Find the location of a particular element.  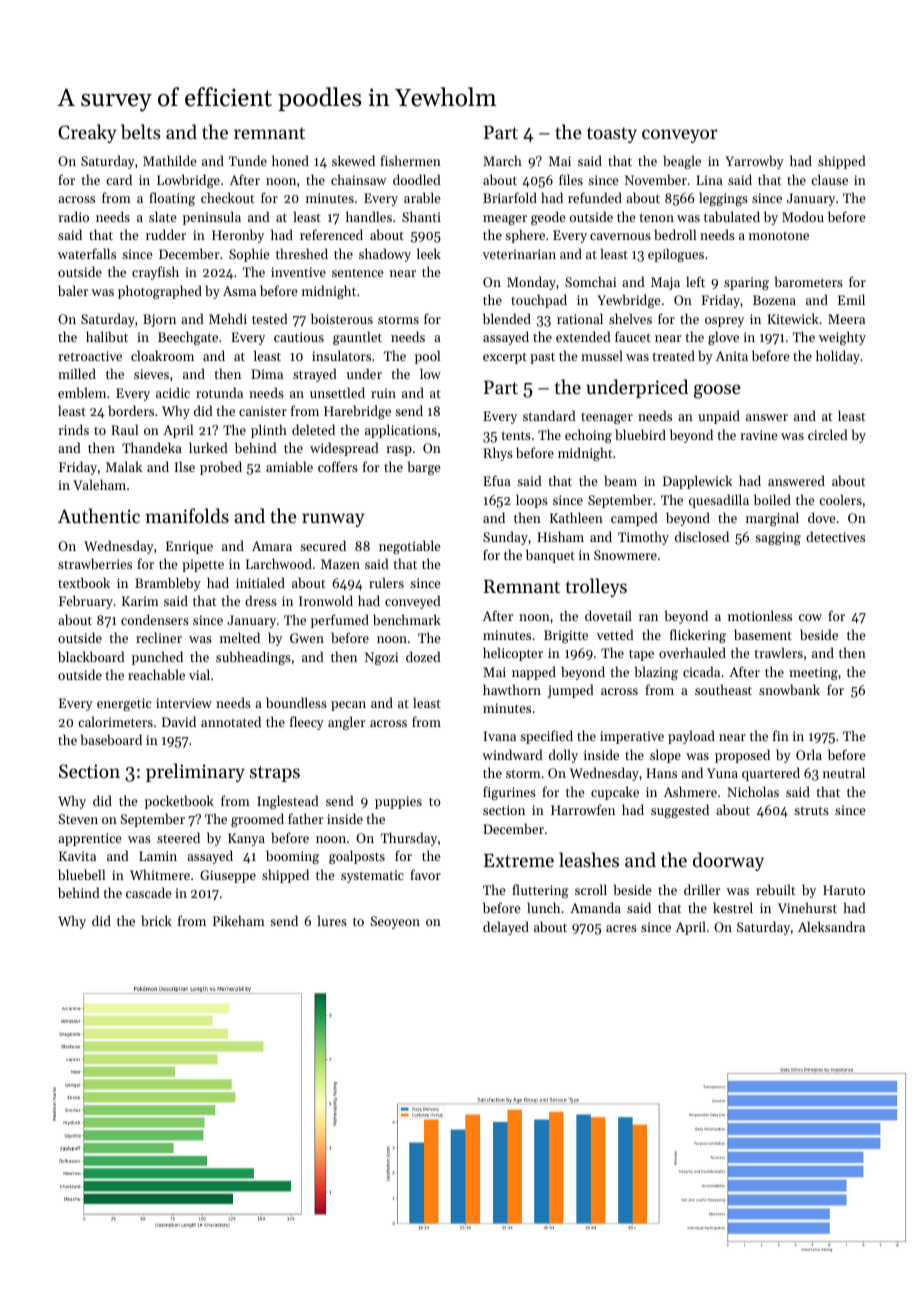

belts is located at coordinates (141, 132).
